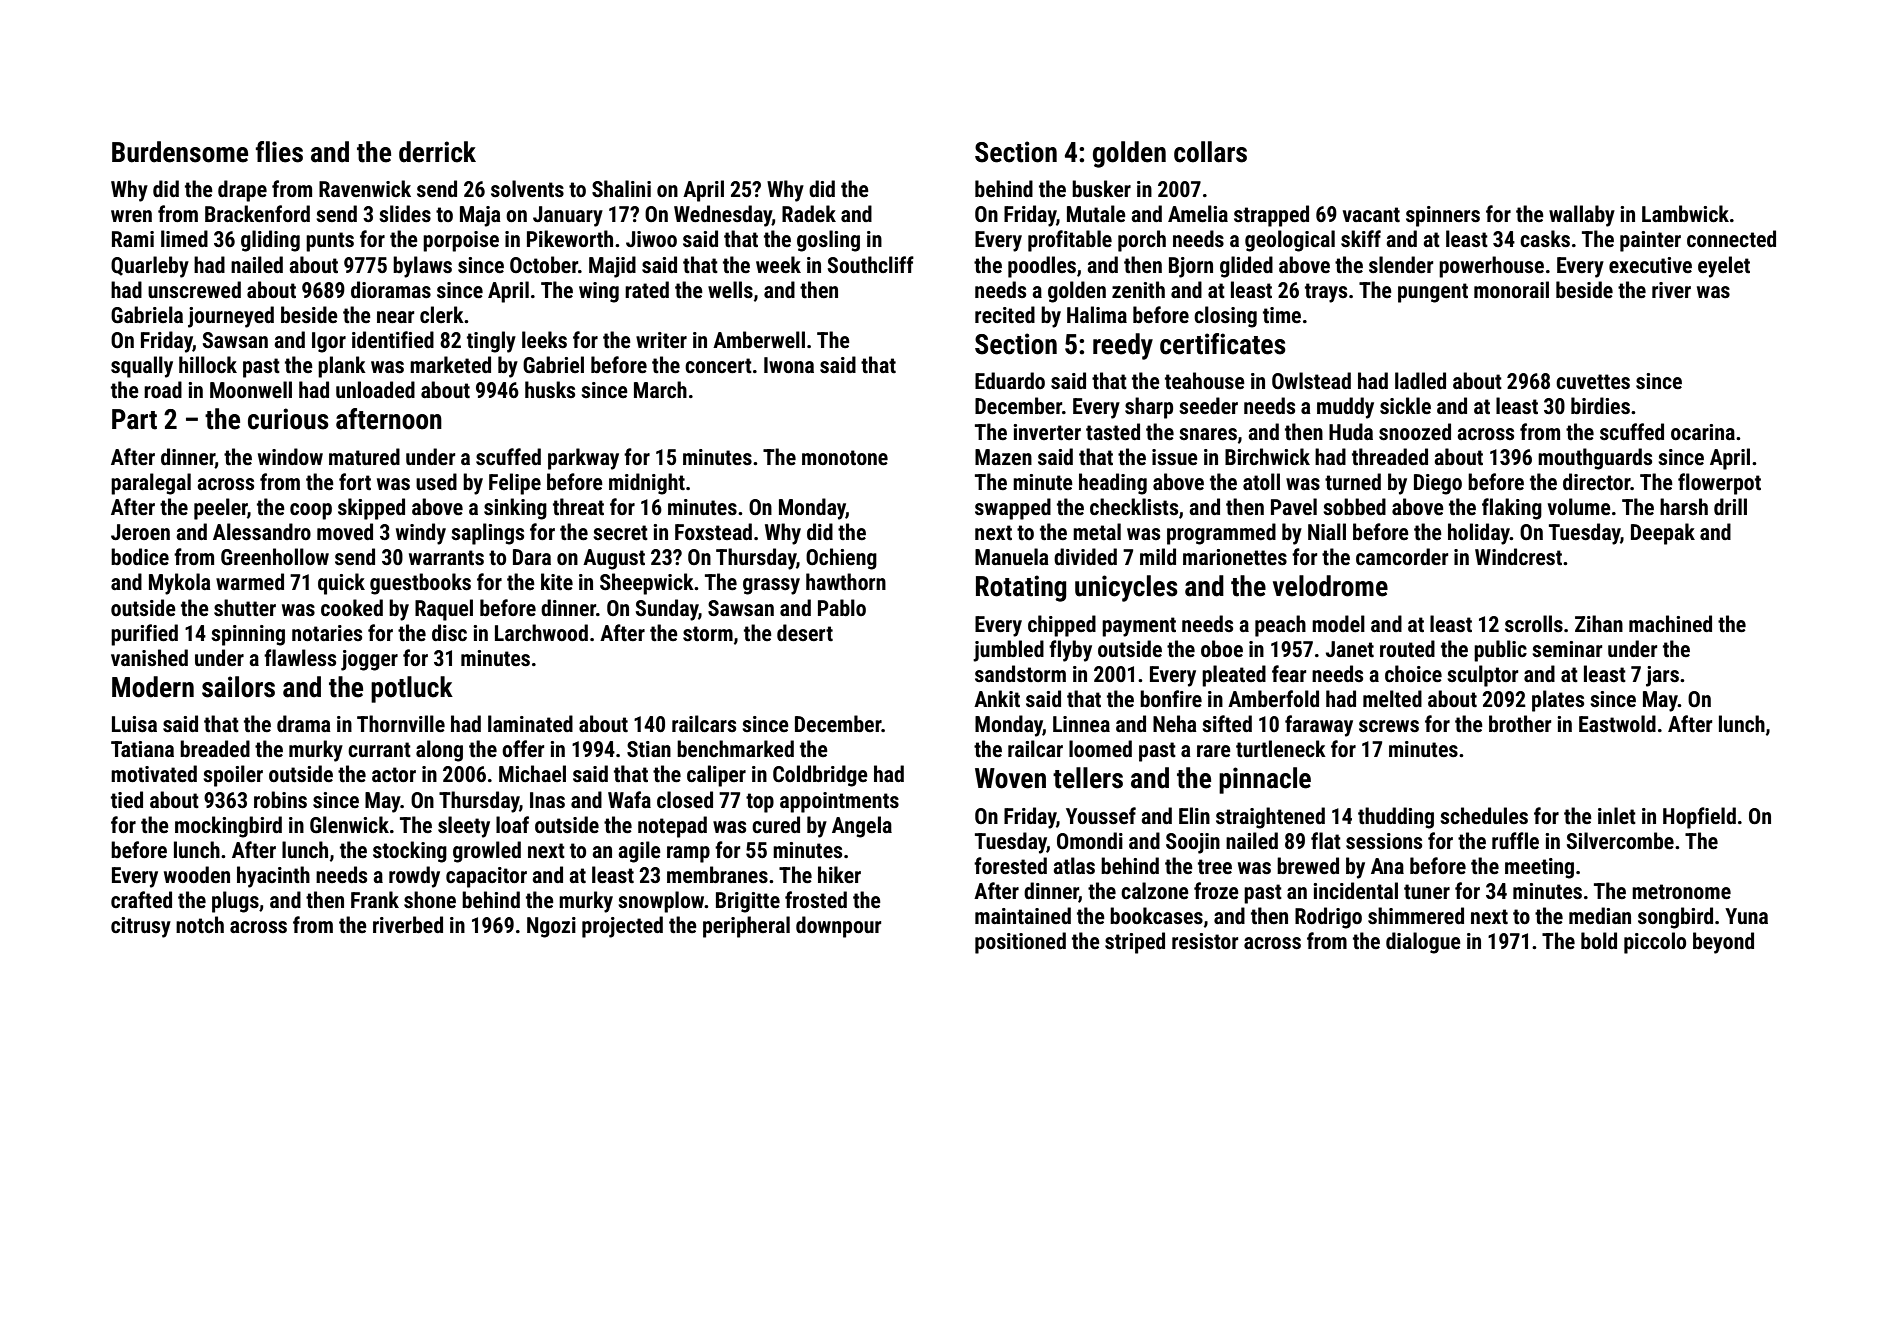  Describe the element at coordinates (845, 458) in the document. I see `monotone` at that location.
